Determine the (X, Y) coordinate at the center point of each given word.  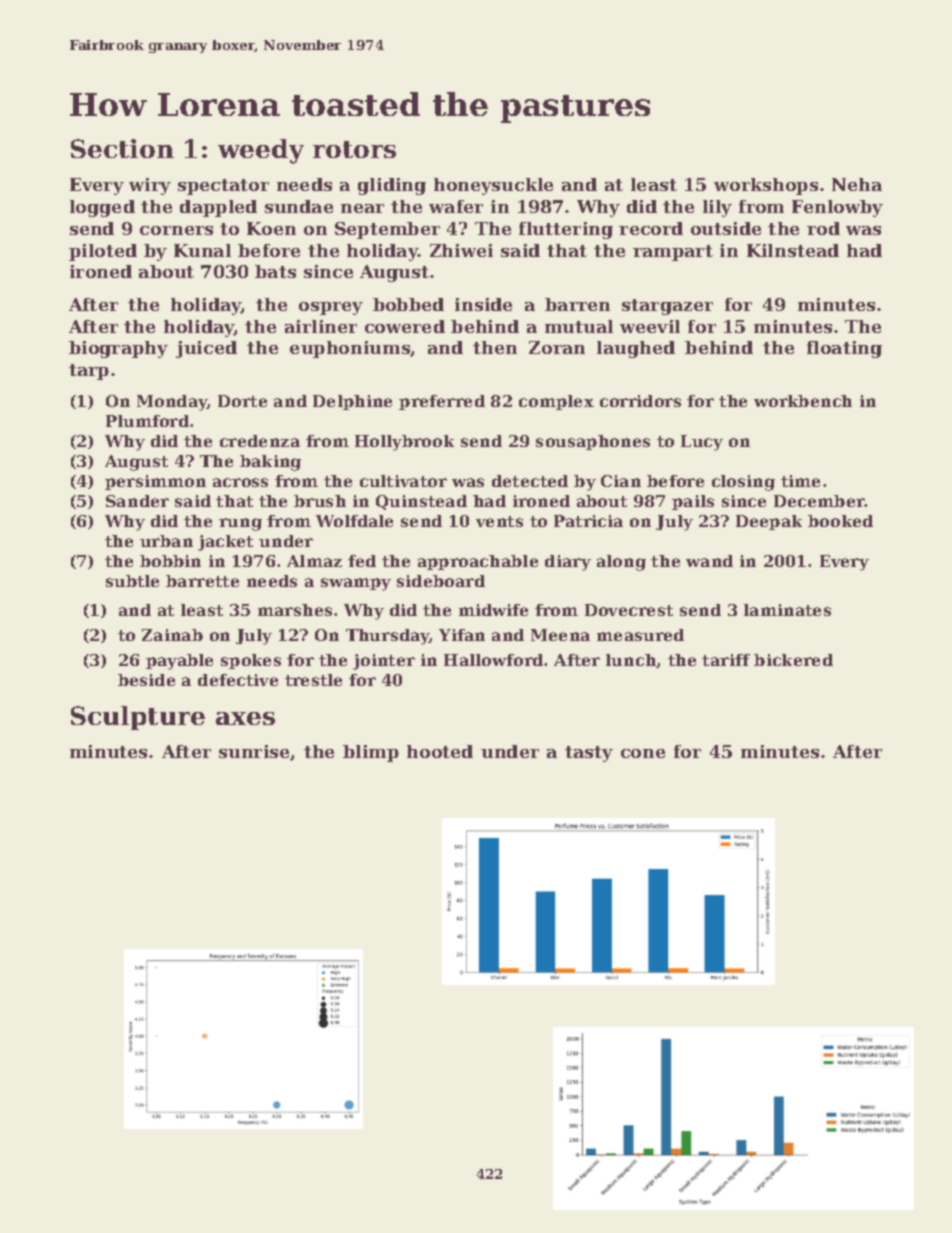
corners (176, 230)
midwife (493, 610)
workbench (803, 401)
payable (179, 662)
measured (640, 635)
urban (166, 541)
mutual (579, 326)
